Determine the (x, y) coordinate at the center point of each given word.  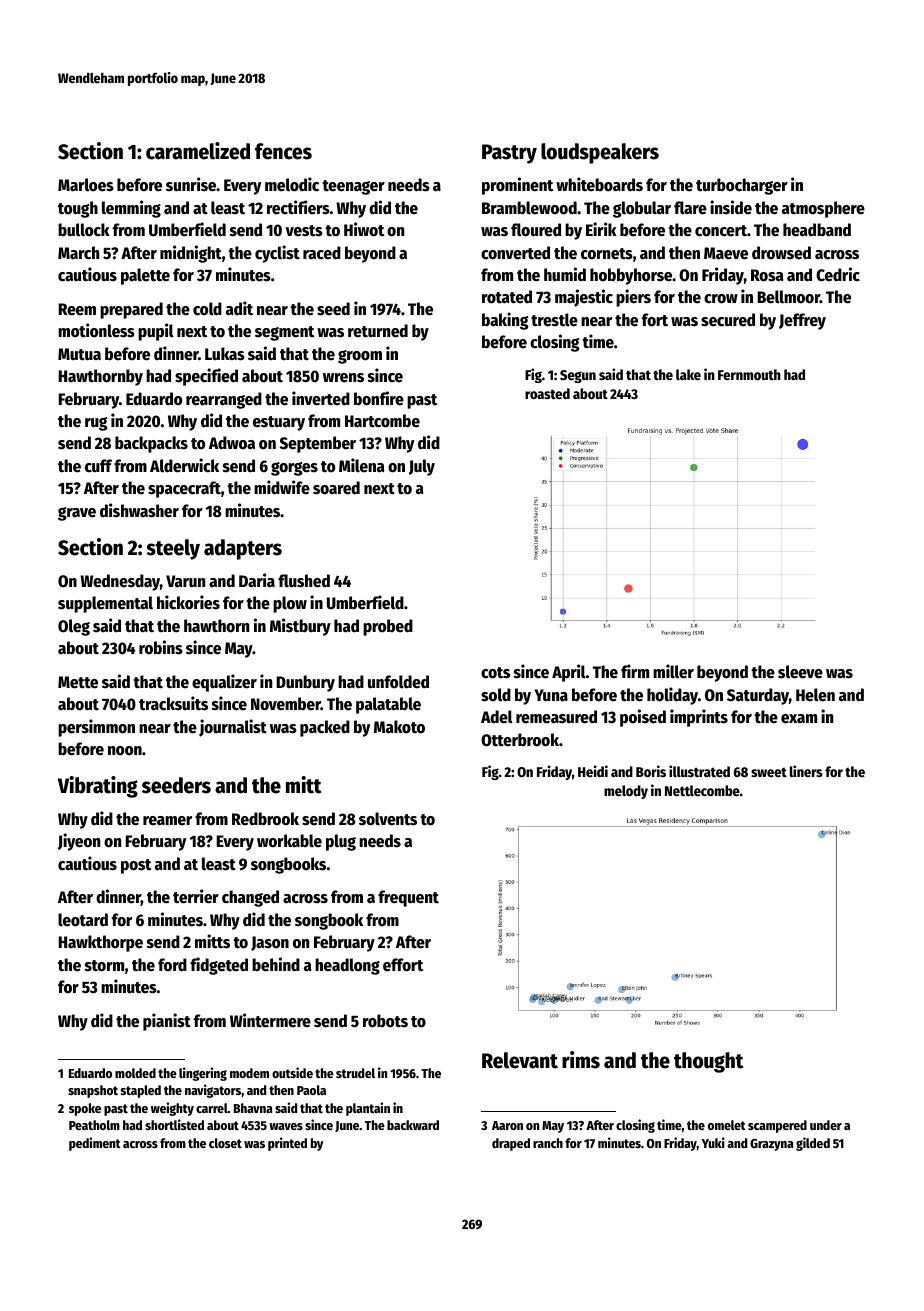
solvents (388, 819)
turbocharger (742, 186)
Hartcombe (382, 421)
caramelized (198, 151)
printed (287, 1144)
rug (96, 424)
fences (283, 151)
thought (708, 1062)
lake (688, 374)
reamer (167, 821)
